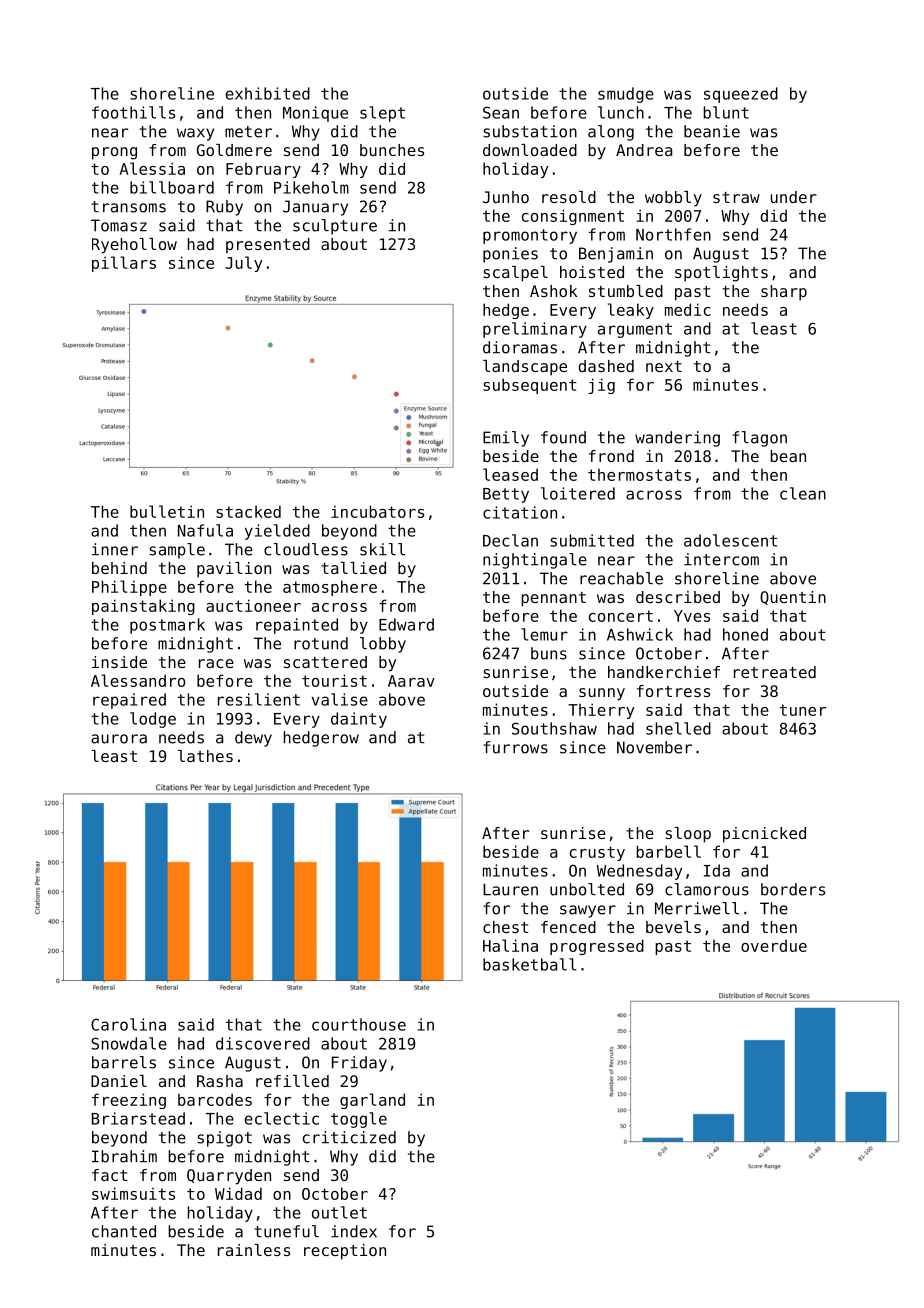 The image size is (924, 1308). I want to click on inside, so click(119, 662).
